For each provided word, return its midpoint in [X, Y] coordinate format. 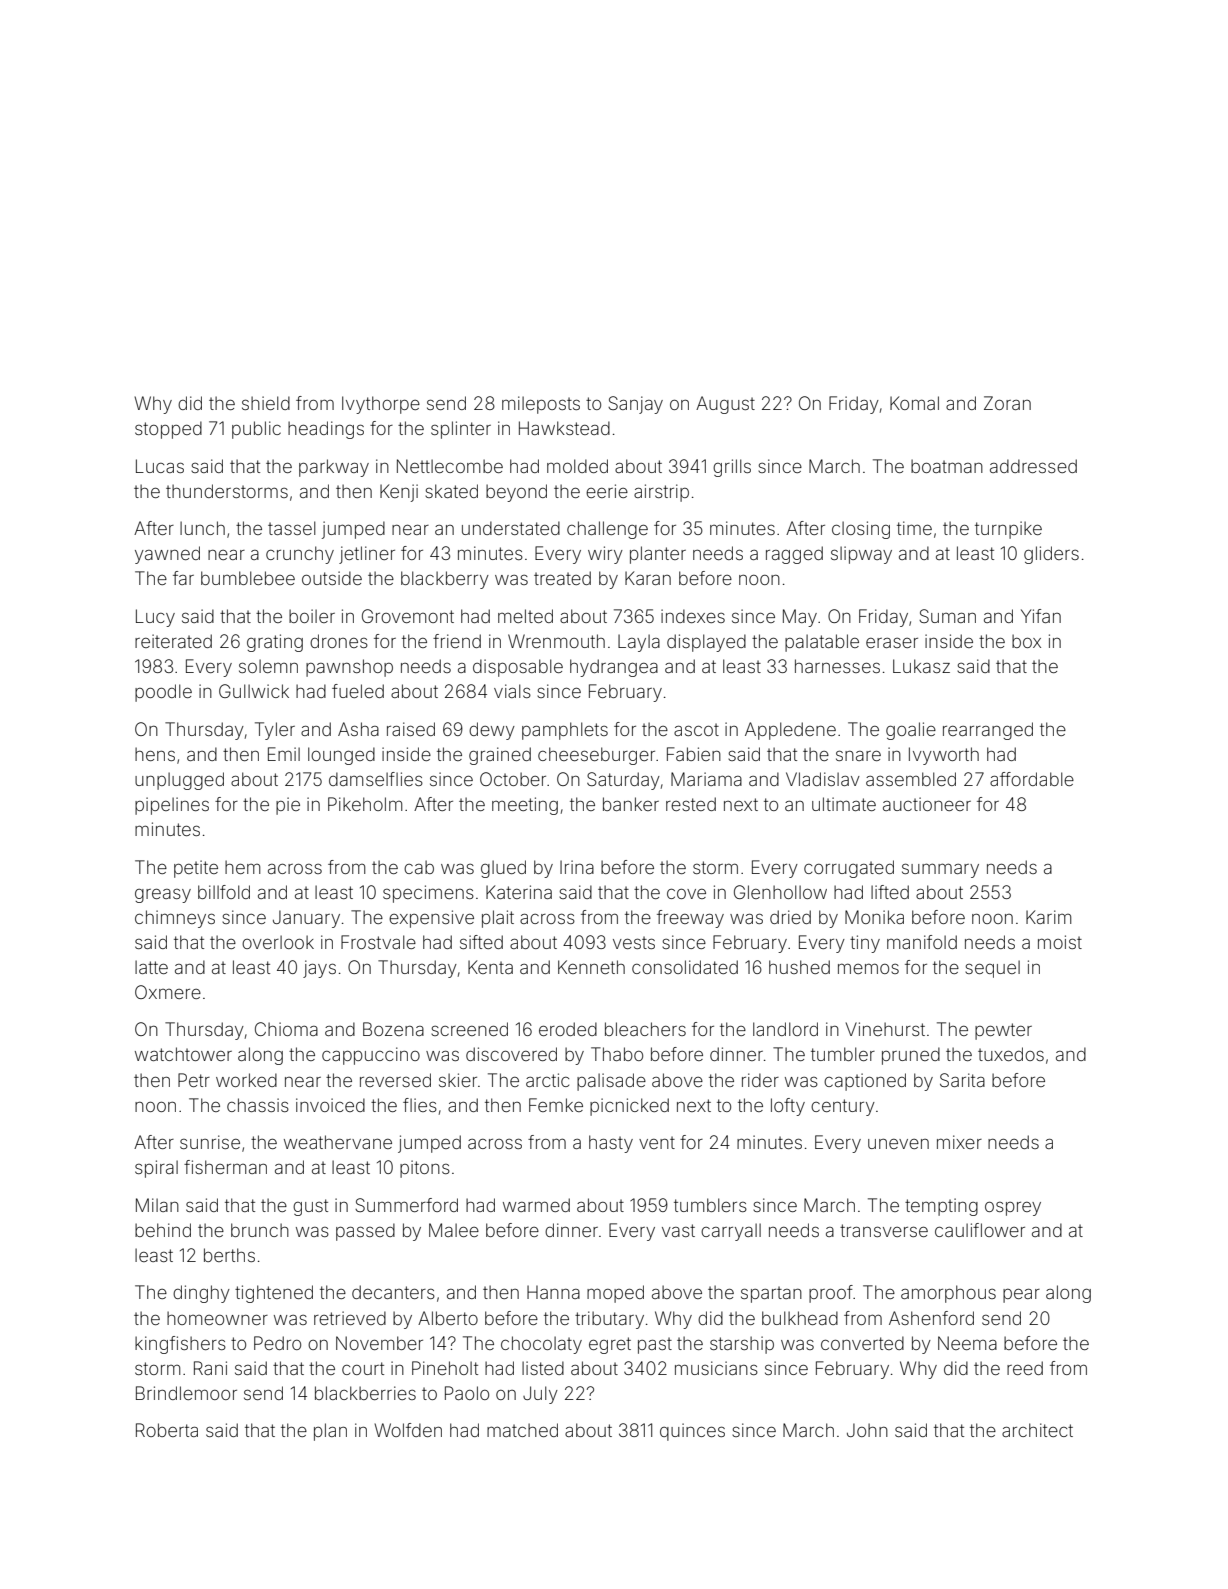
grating [275, 643]
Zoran [1007, 403]
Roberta [167, 1430]
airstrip [661, 493]
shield [266, 403]
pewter [1003, 1031]
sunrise [210, 1142]
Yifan [1041, 616]
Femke [556, 1105]
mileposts [541, 405]
